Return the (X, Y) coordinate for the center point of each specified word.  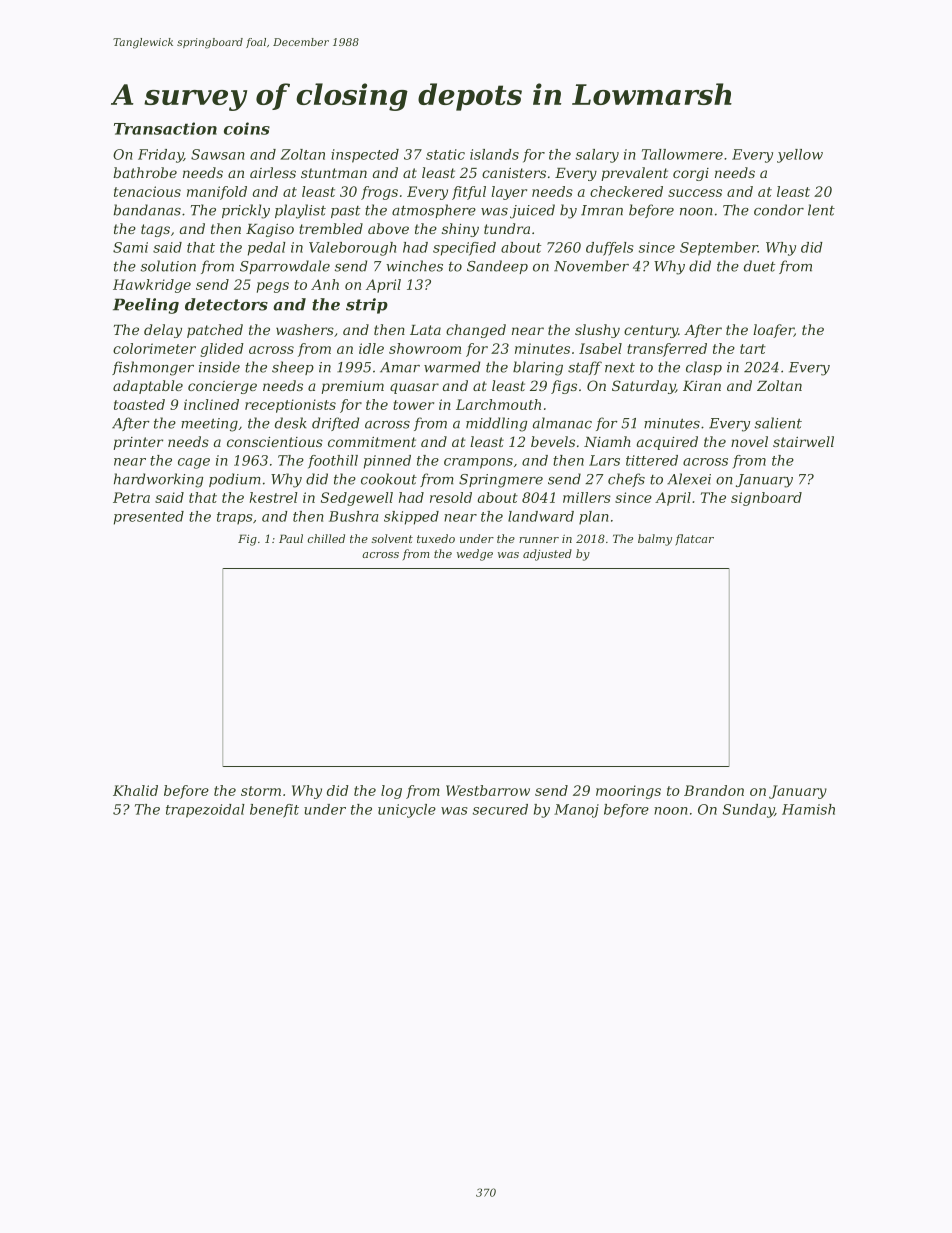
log (391, 792)
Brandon (714, 790)
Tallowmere (682, 154)
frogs (379, 193)
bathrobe (145, 172)
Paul (291, 538)
